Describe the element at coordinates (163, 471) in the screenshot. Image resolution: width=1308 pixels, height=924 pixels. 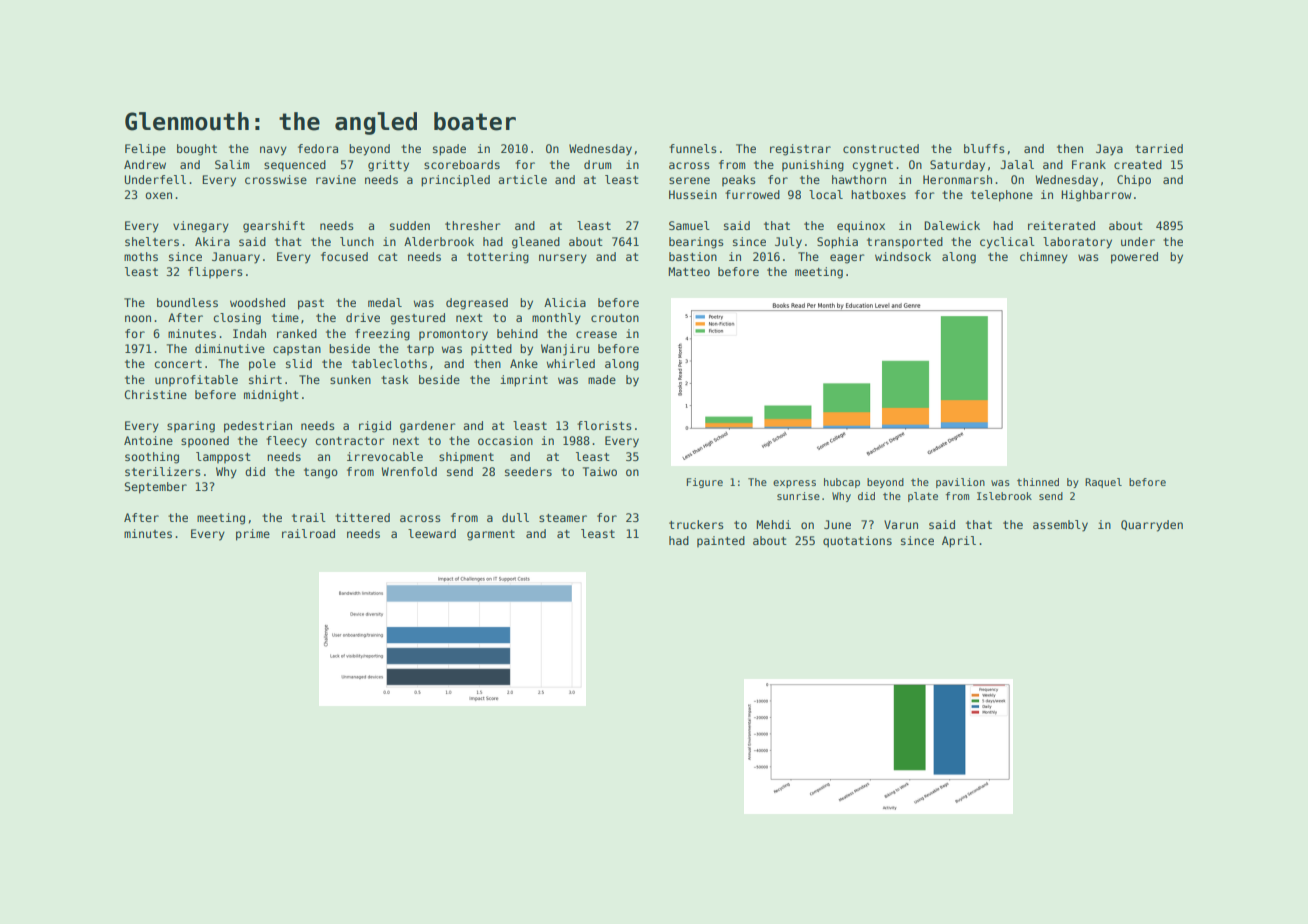
I see `sterilizers` at that location.
